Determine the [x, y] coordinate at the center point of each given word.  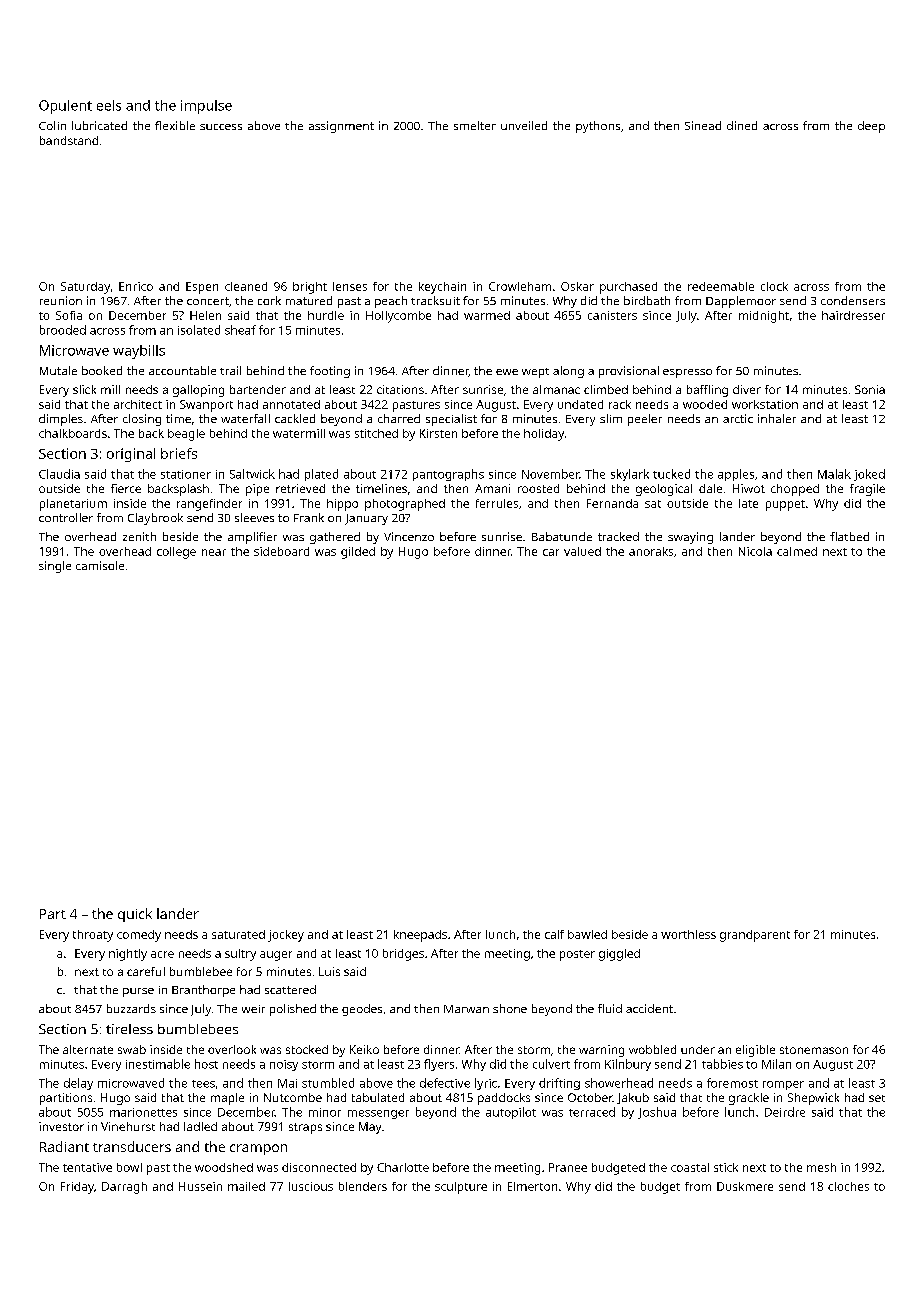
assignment [341, 127]
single [55, 567]
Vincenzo [409, 536]
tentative [87, 1167]
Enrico [136, 286]
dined [742, 125]
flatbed [849, 536]
